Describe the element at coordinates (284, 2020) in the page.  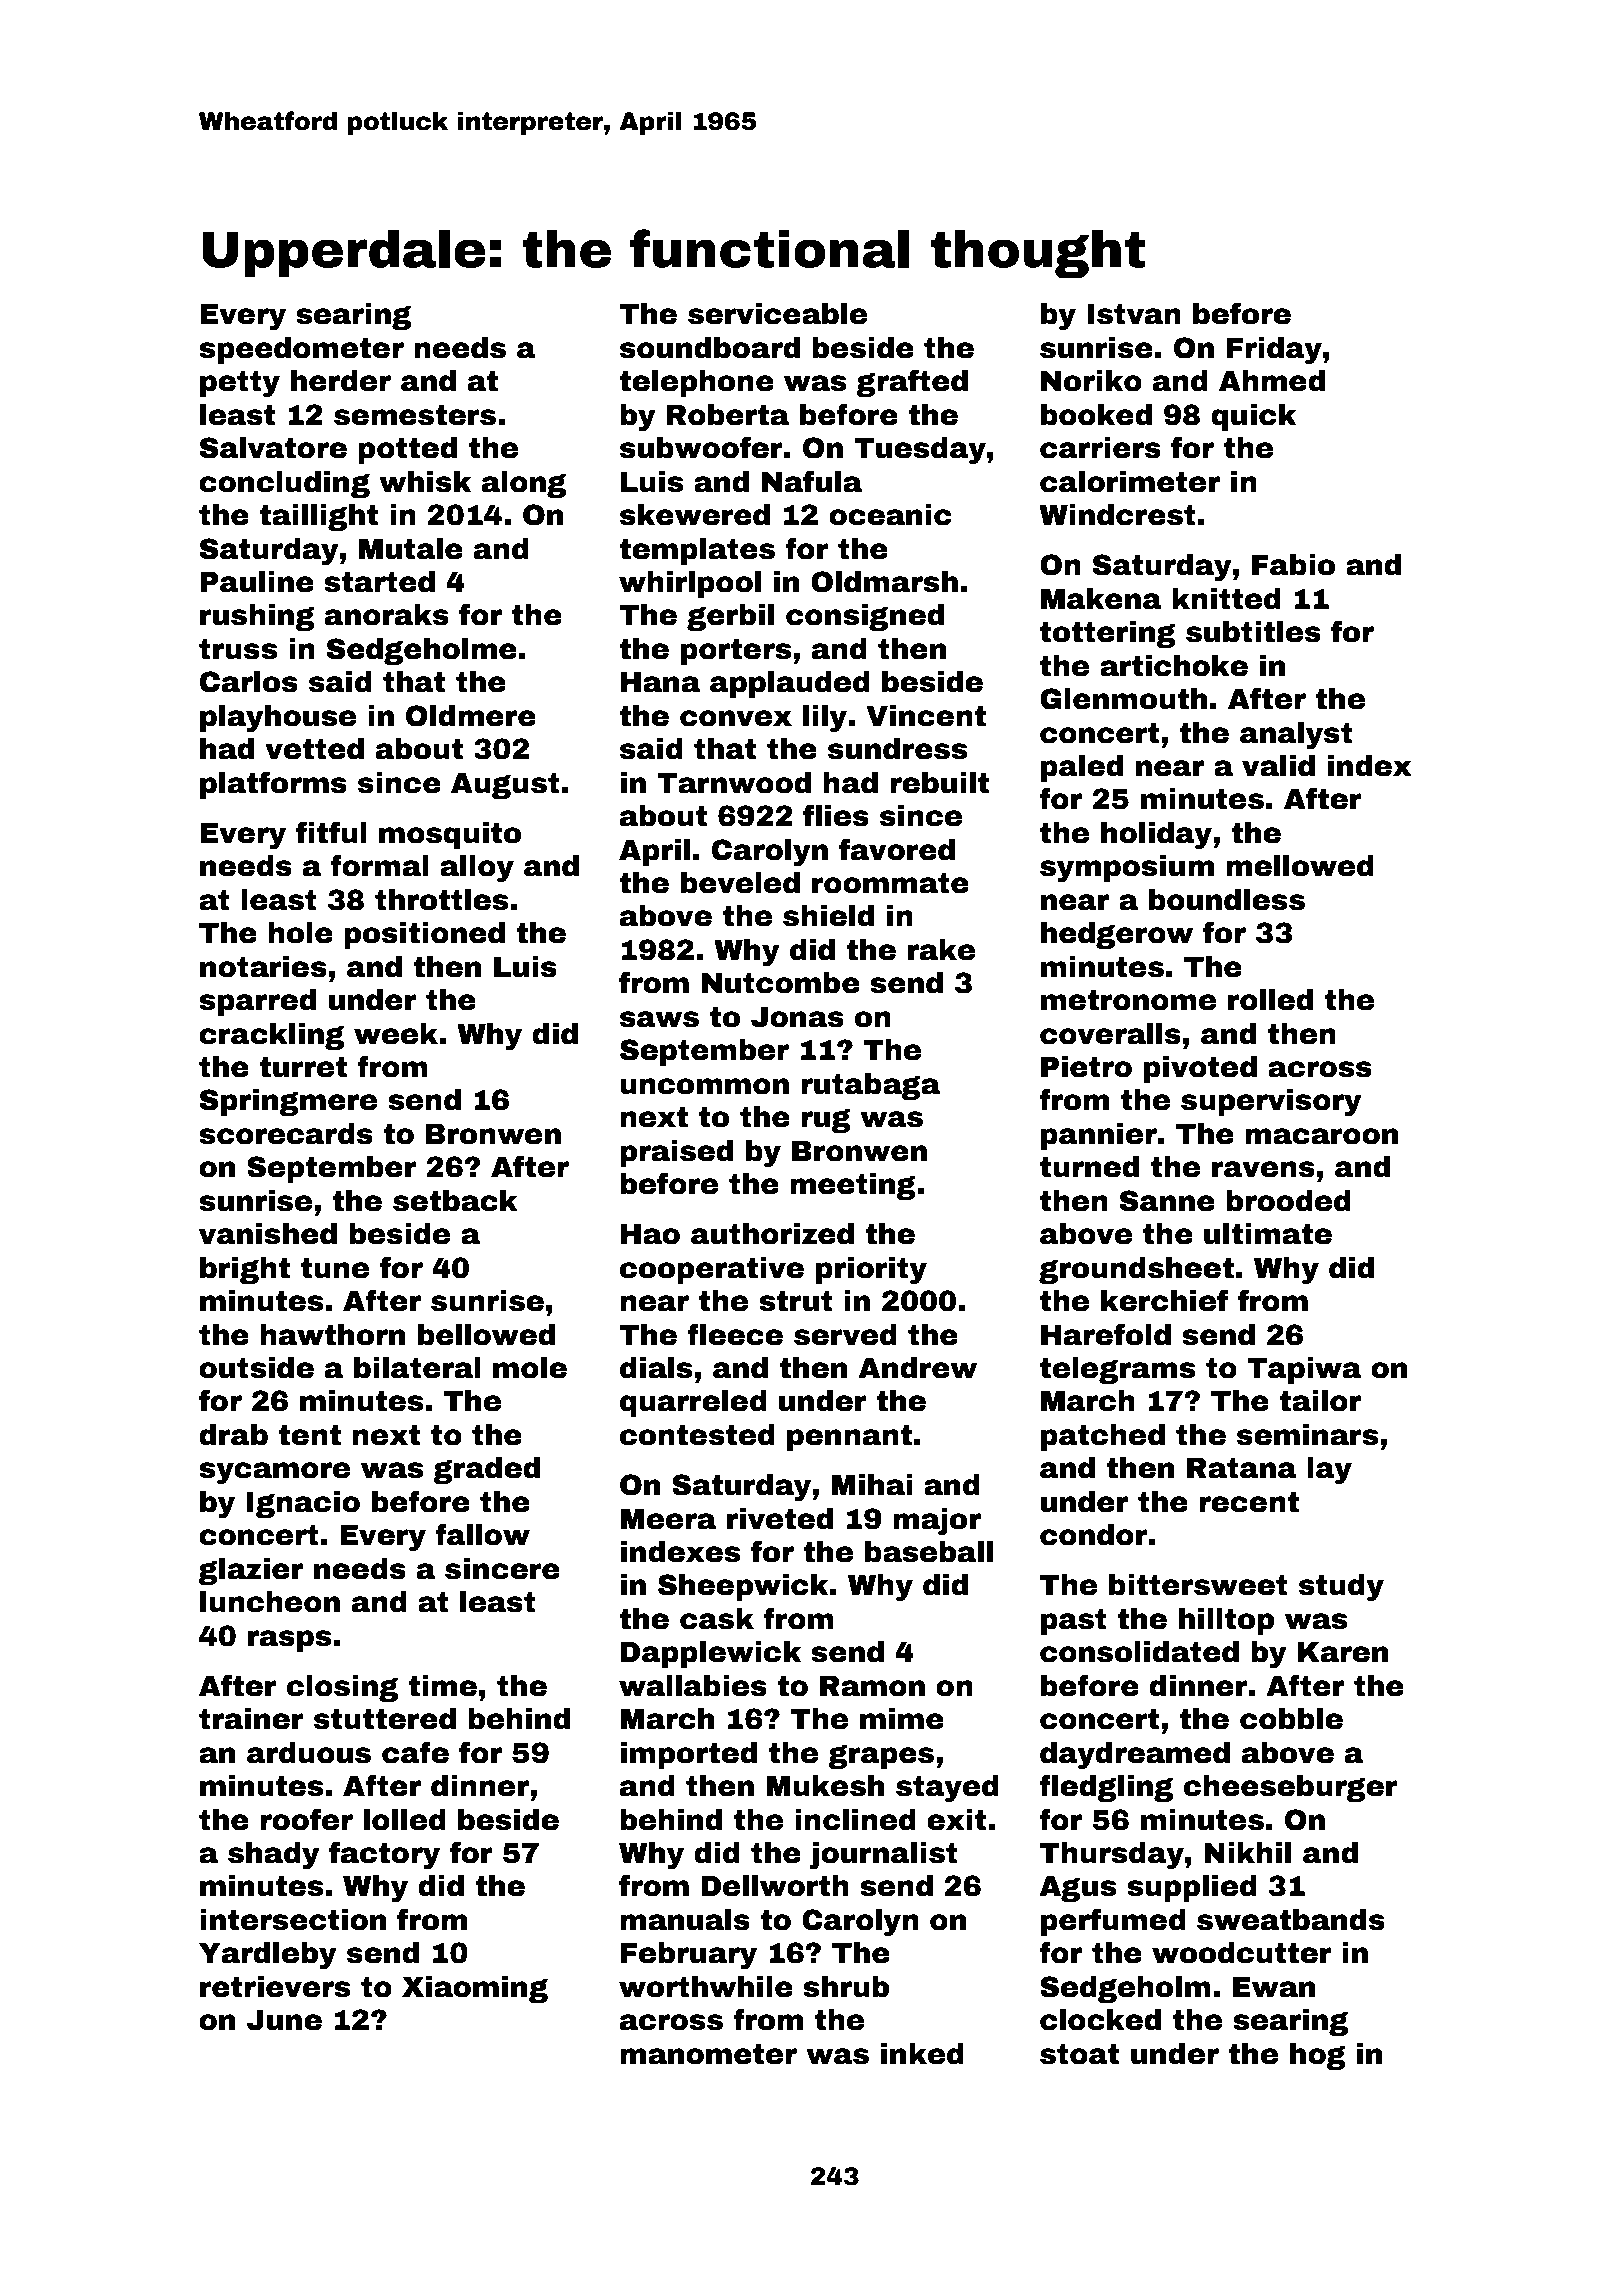
I see `June` at that location.
